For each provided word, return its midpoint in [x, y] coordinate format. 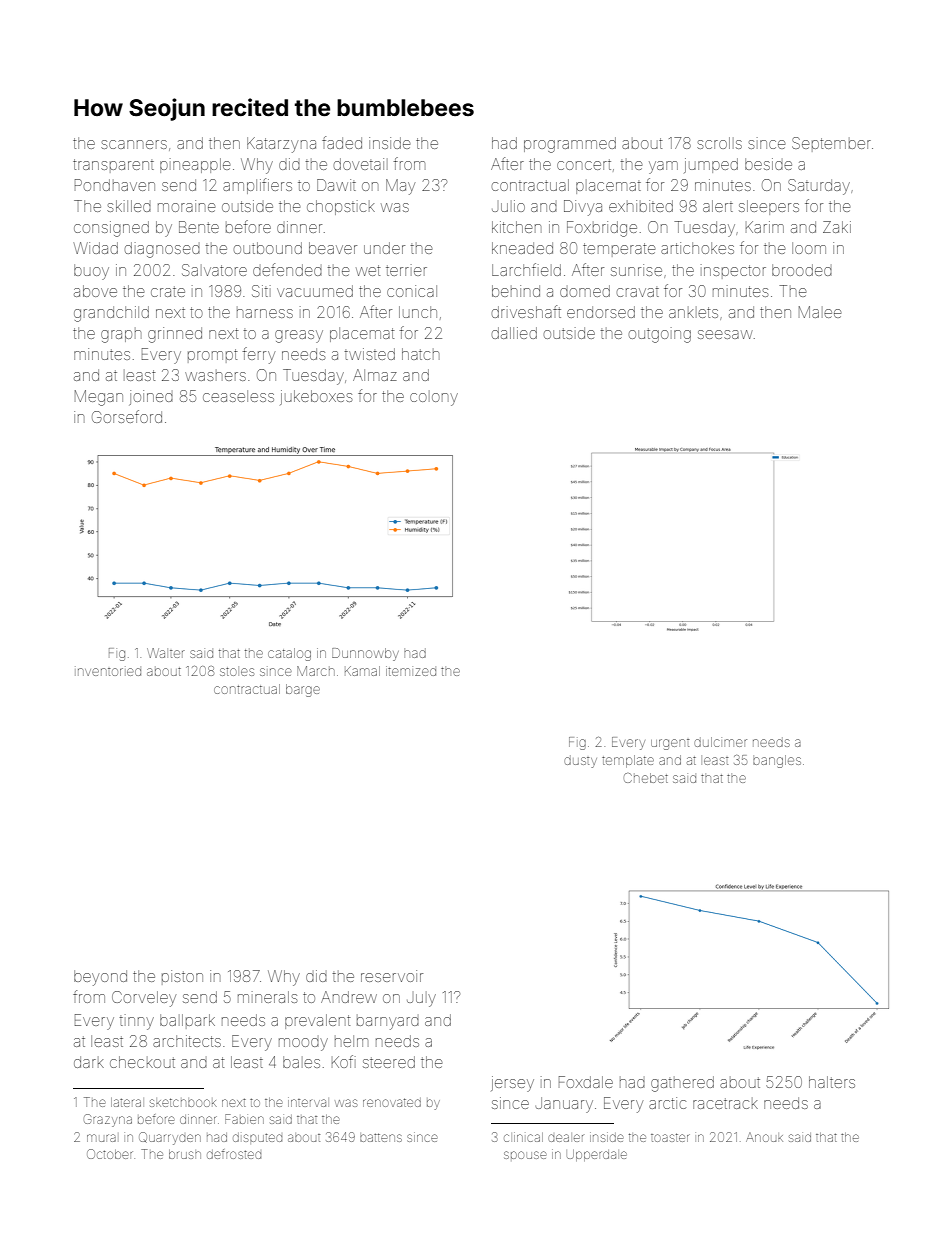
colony [434, 398]
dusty [580, 761]
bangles [777, 761]
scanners [134, 144]
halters [832, 1082]
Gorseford [127, 416]
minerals [267, 997]
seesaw [725, 334]
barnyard [388, 1022]
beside [768, 164]
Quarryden [170, 1138]
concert [584, 164]
